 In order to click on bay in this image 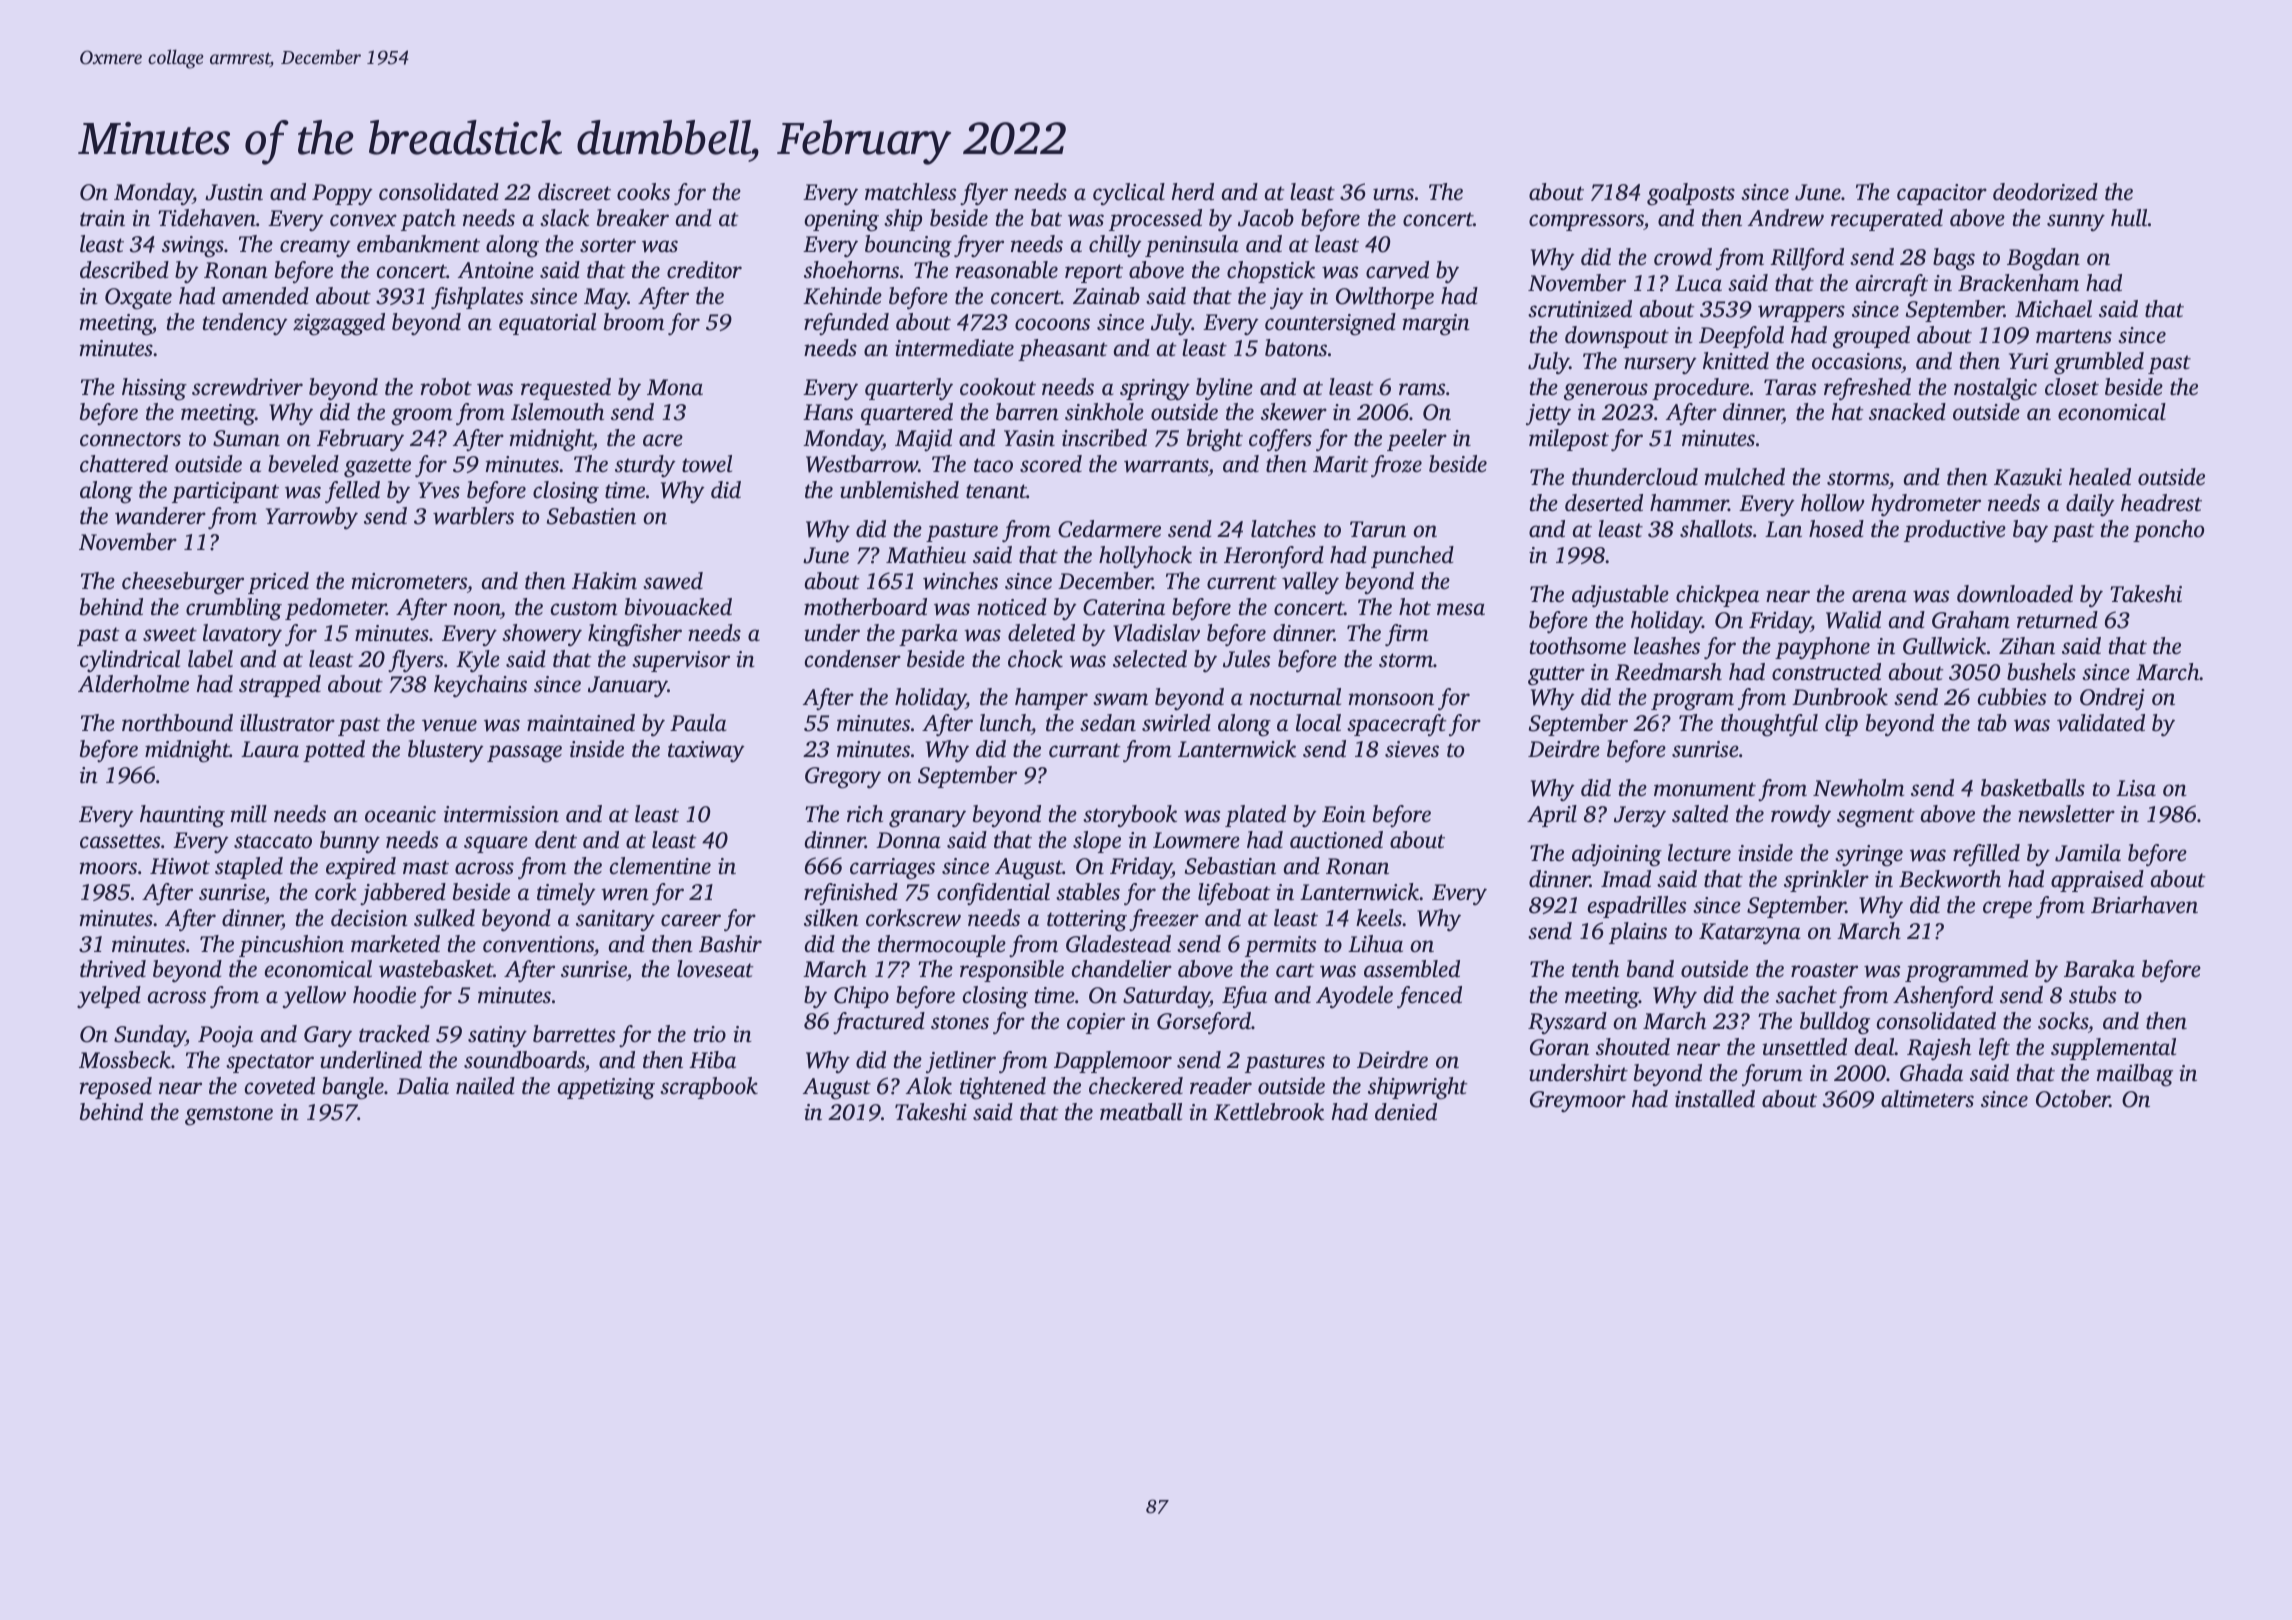, I will do `click(2030, 531)`.
